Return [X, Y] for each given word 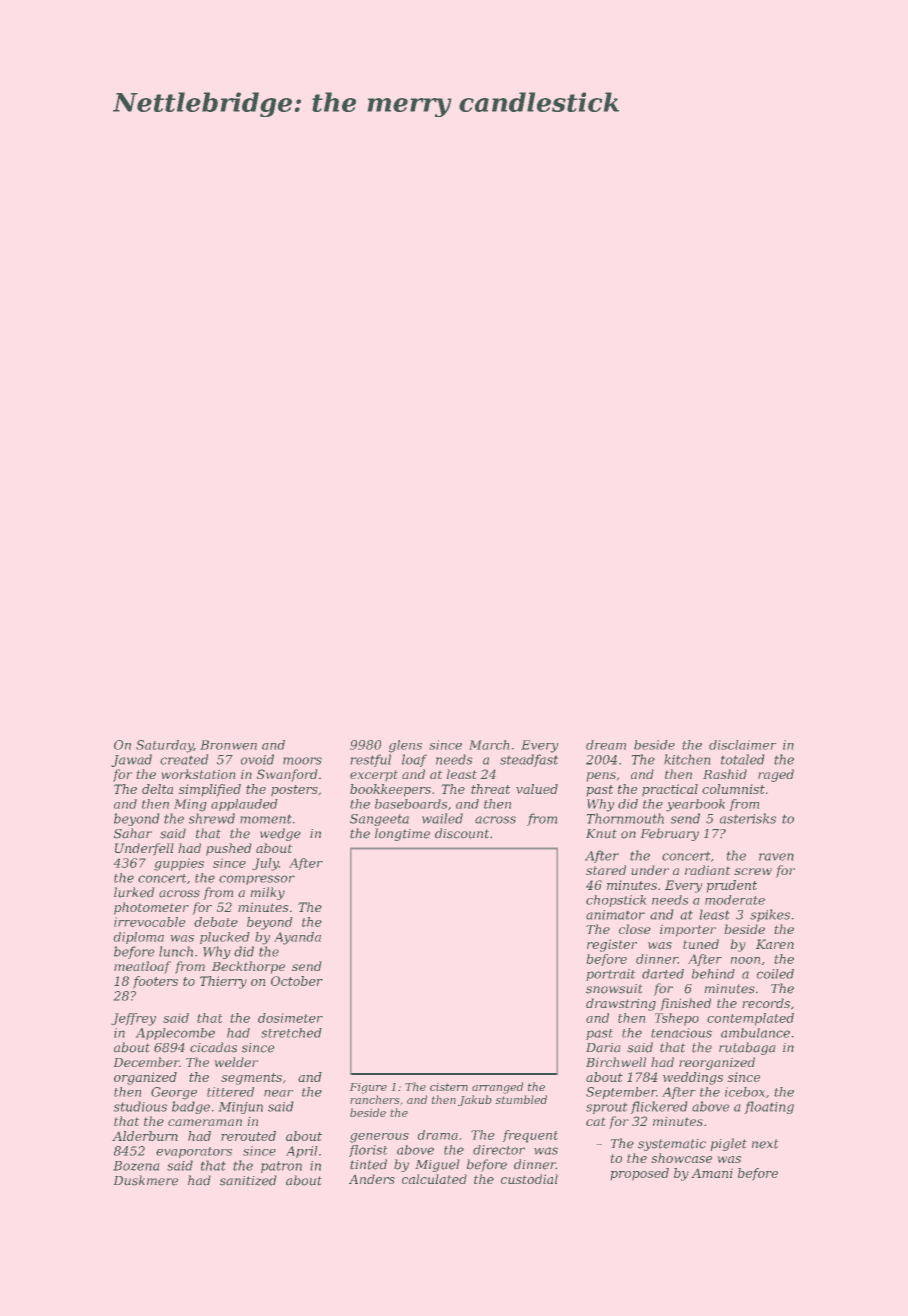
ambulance [755, 1033]
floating [769, 1107]
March [489, 745]
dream [606, 745]
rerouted [248, 1136]
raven [776, 857]
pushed [229, 849]
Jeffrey [133, 1019]
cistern [449, 1087]
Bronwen [228, 745]
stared [606, 870]
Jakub [475, 1100]
